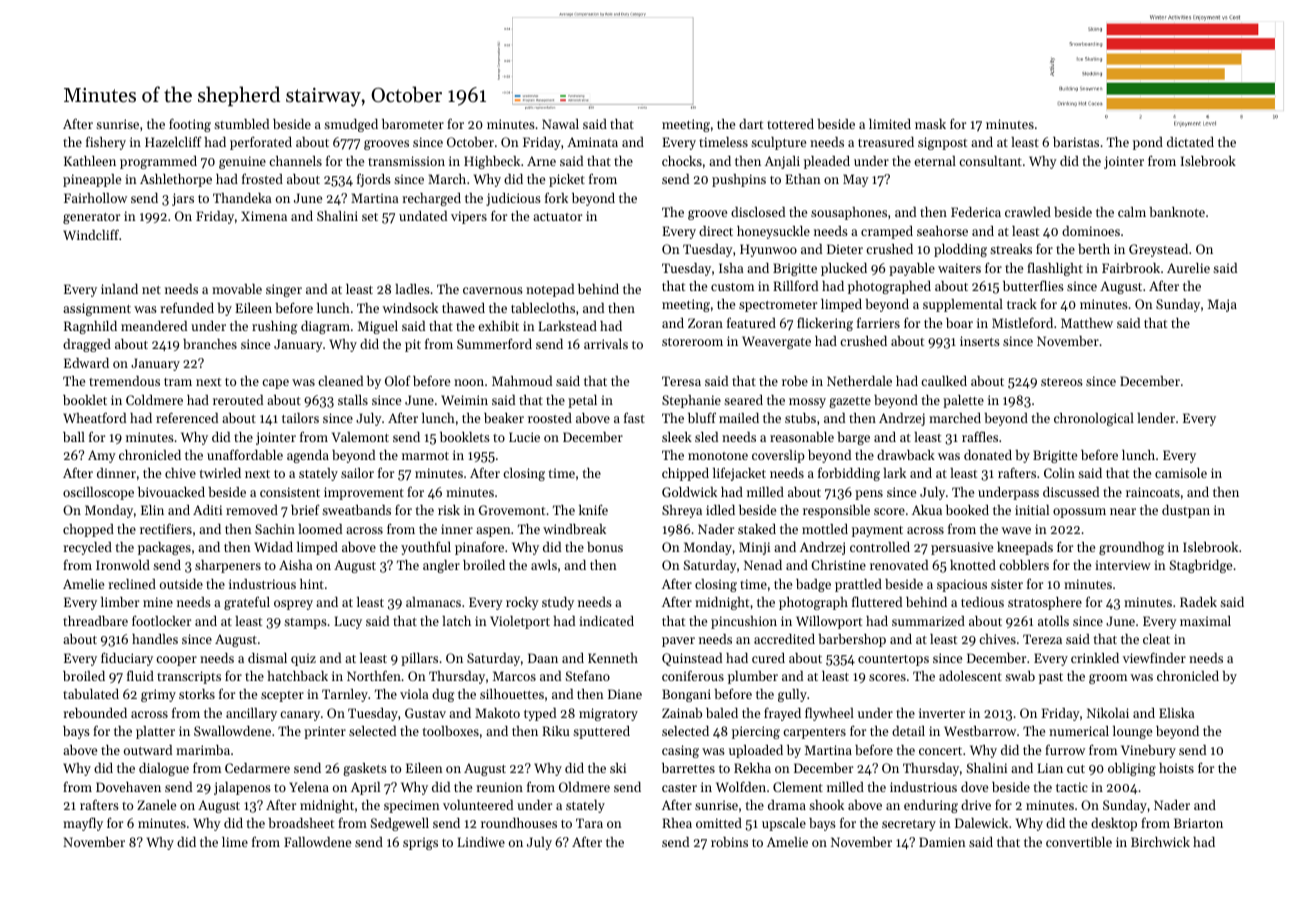 The image size is (1308, 924). I want to click on cramped, so click(887, 232).
